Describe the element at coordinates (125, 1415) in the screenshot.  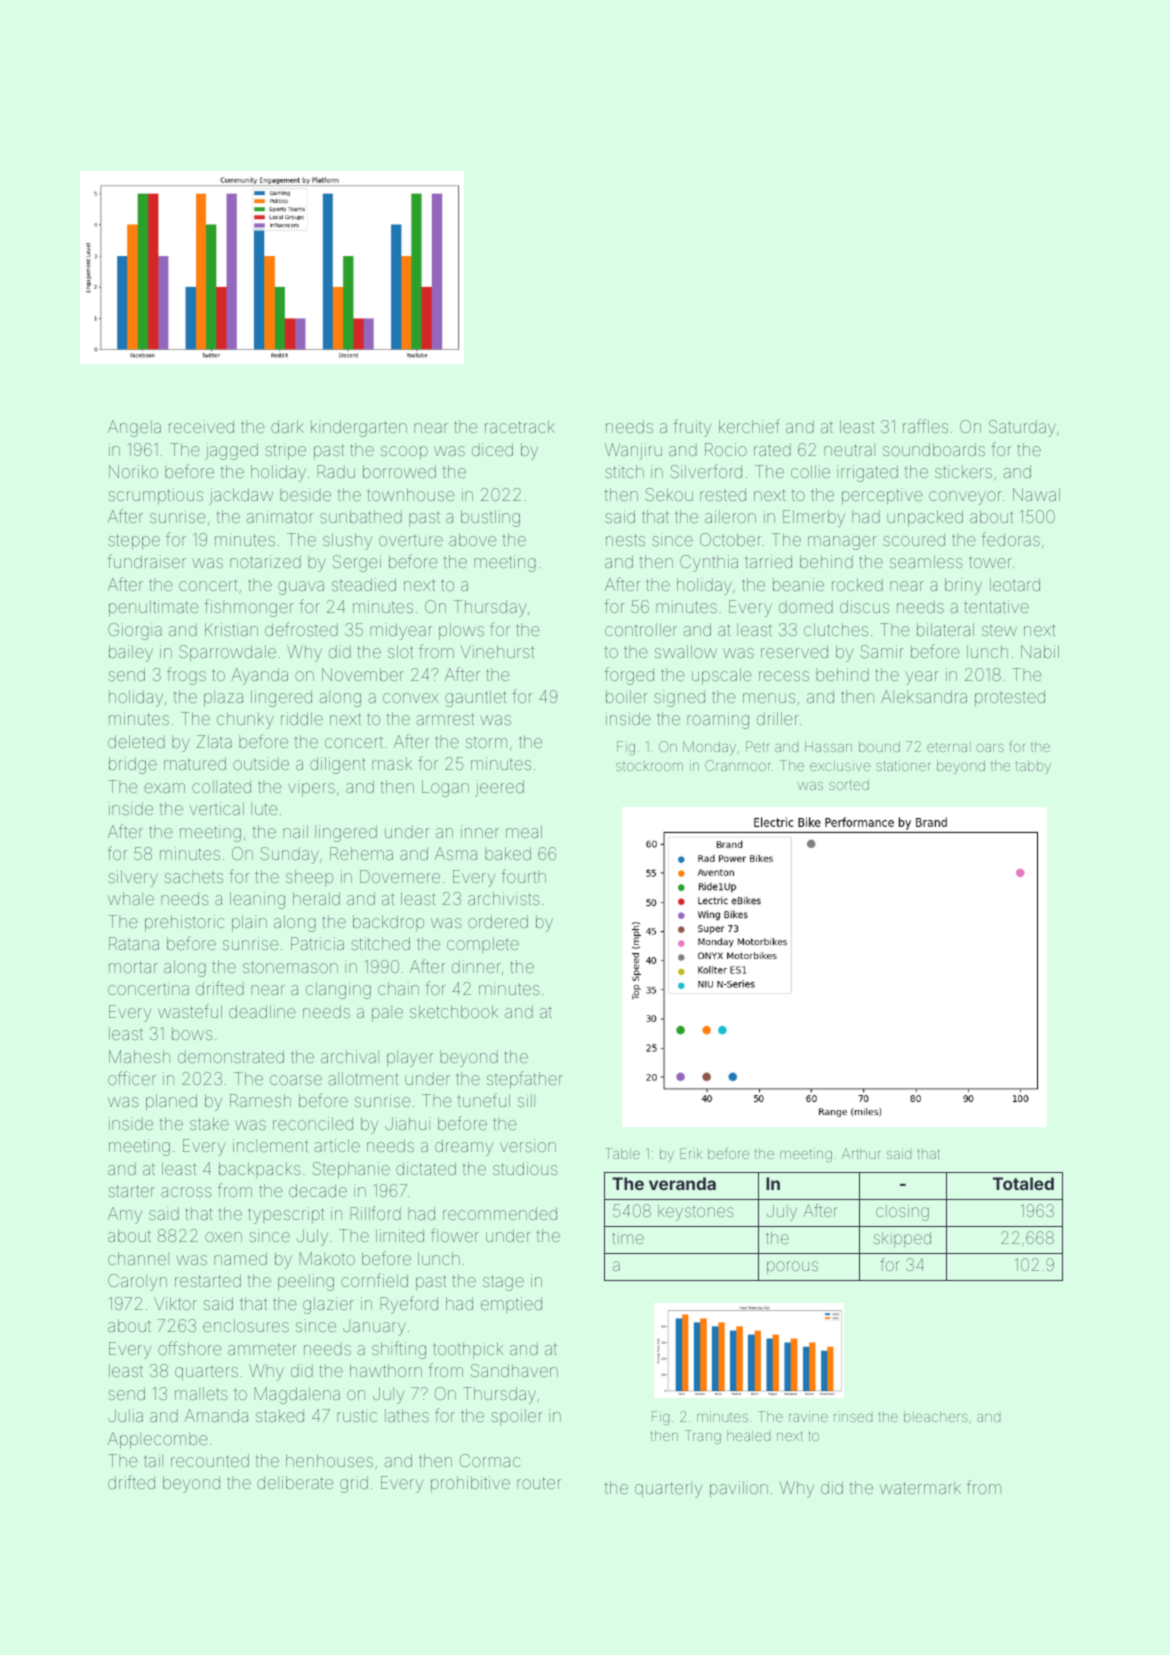
I see `Julia` at that location.
